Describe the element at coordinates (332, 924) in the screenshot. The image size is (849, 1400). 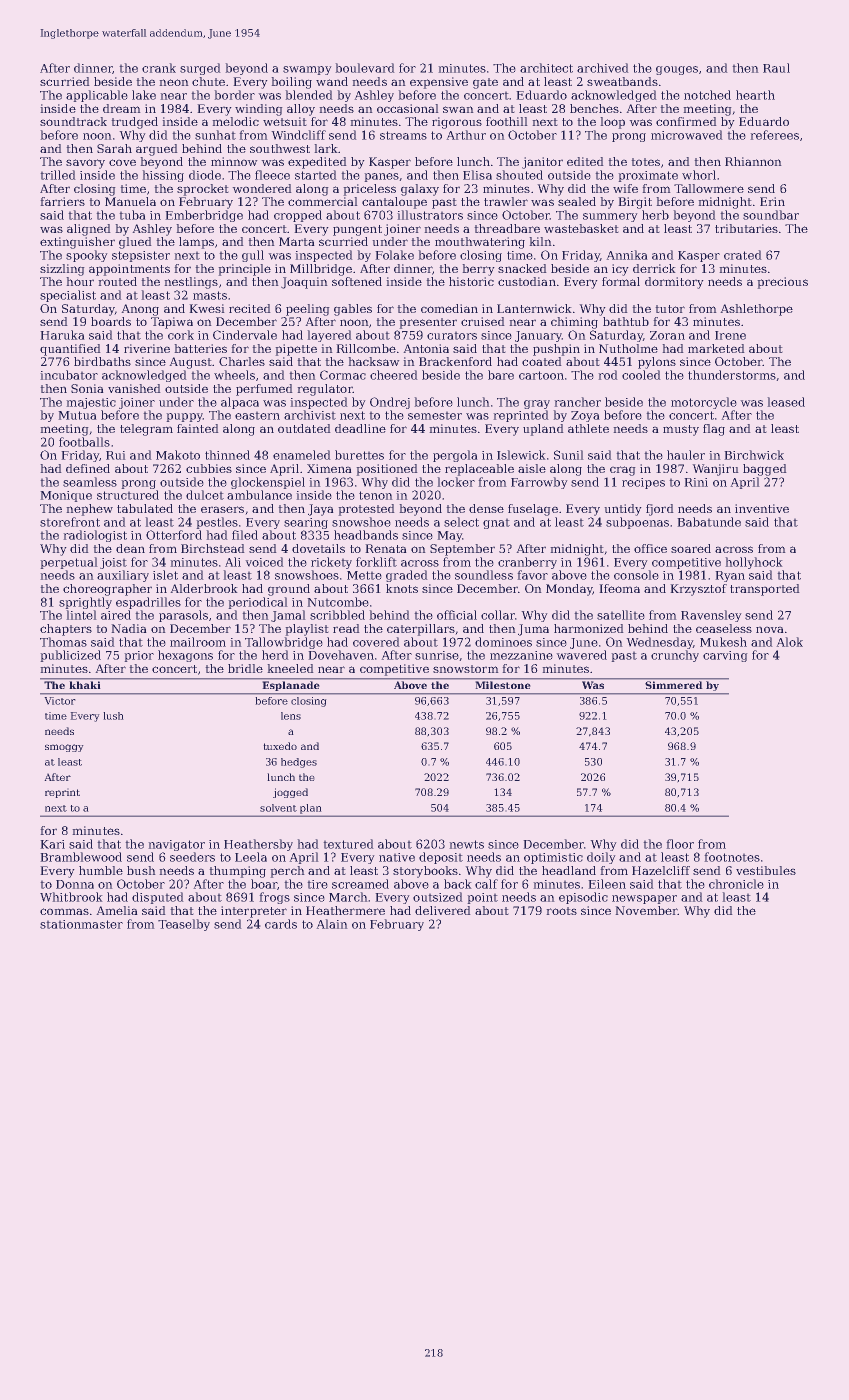
I see `Alain` at that location.
